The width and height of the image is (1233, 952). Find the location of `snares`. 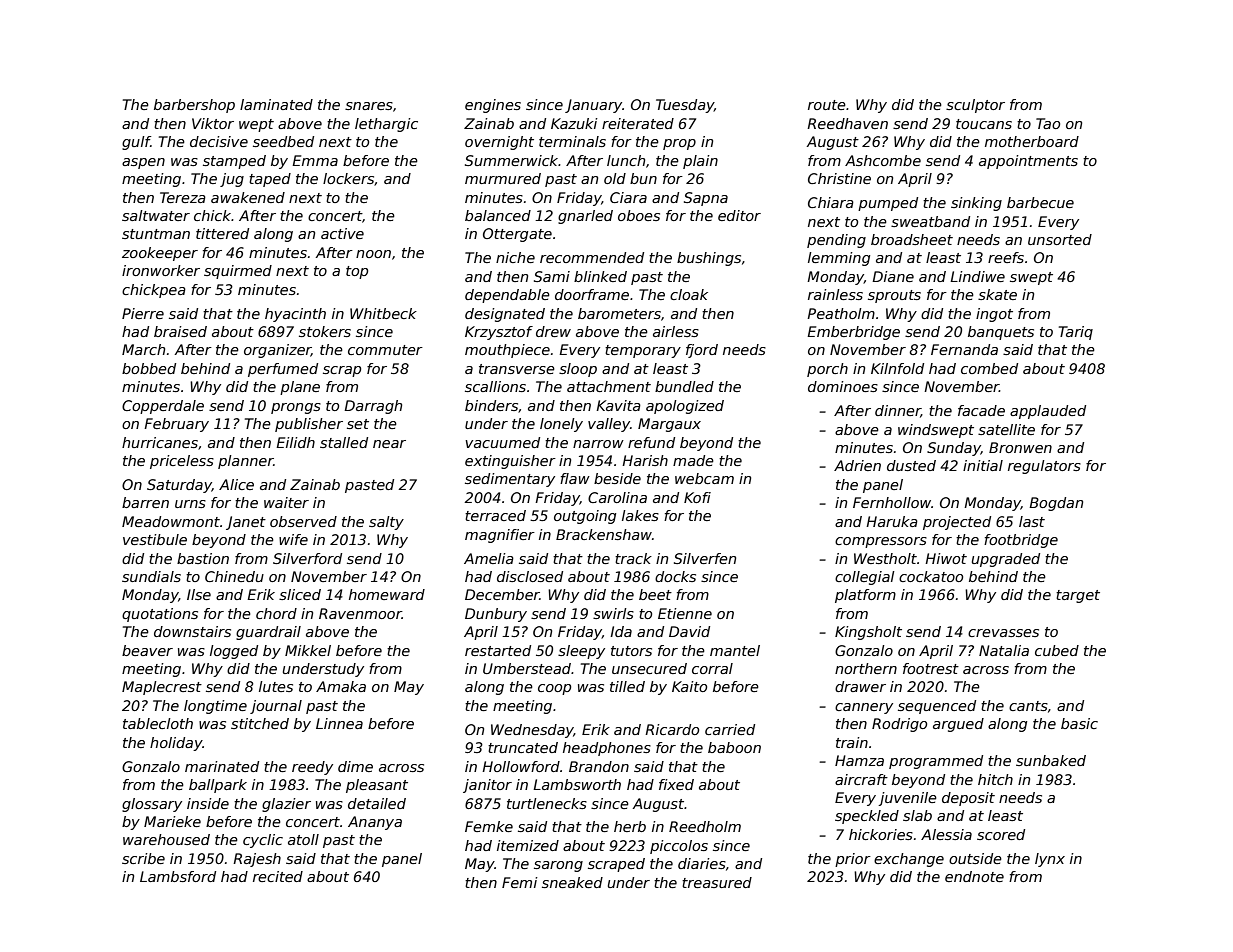

snares is located at coordinates (369, 106).
